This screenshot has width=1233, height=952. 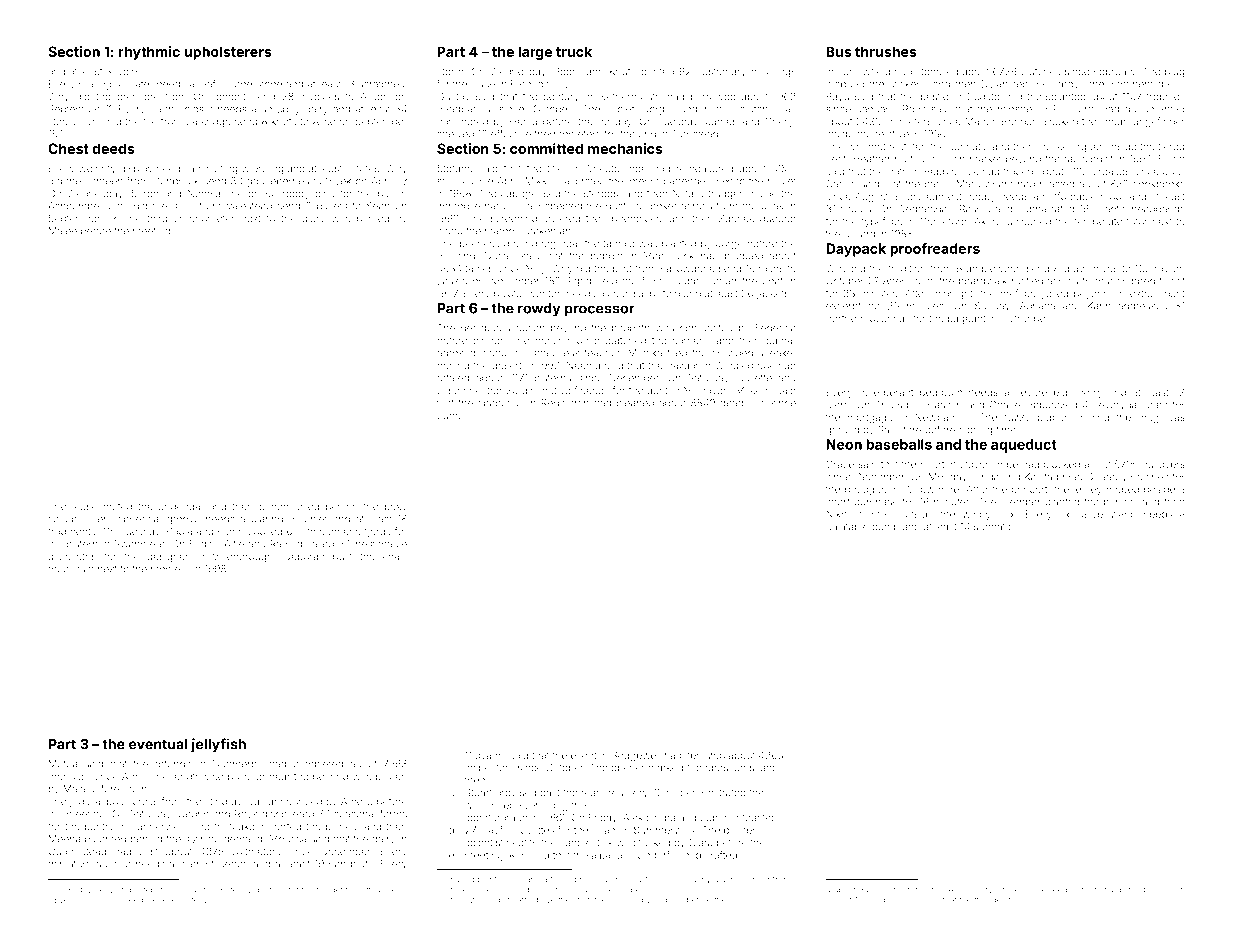 I want to click on rhythmic, so click(x=149, y=53).
